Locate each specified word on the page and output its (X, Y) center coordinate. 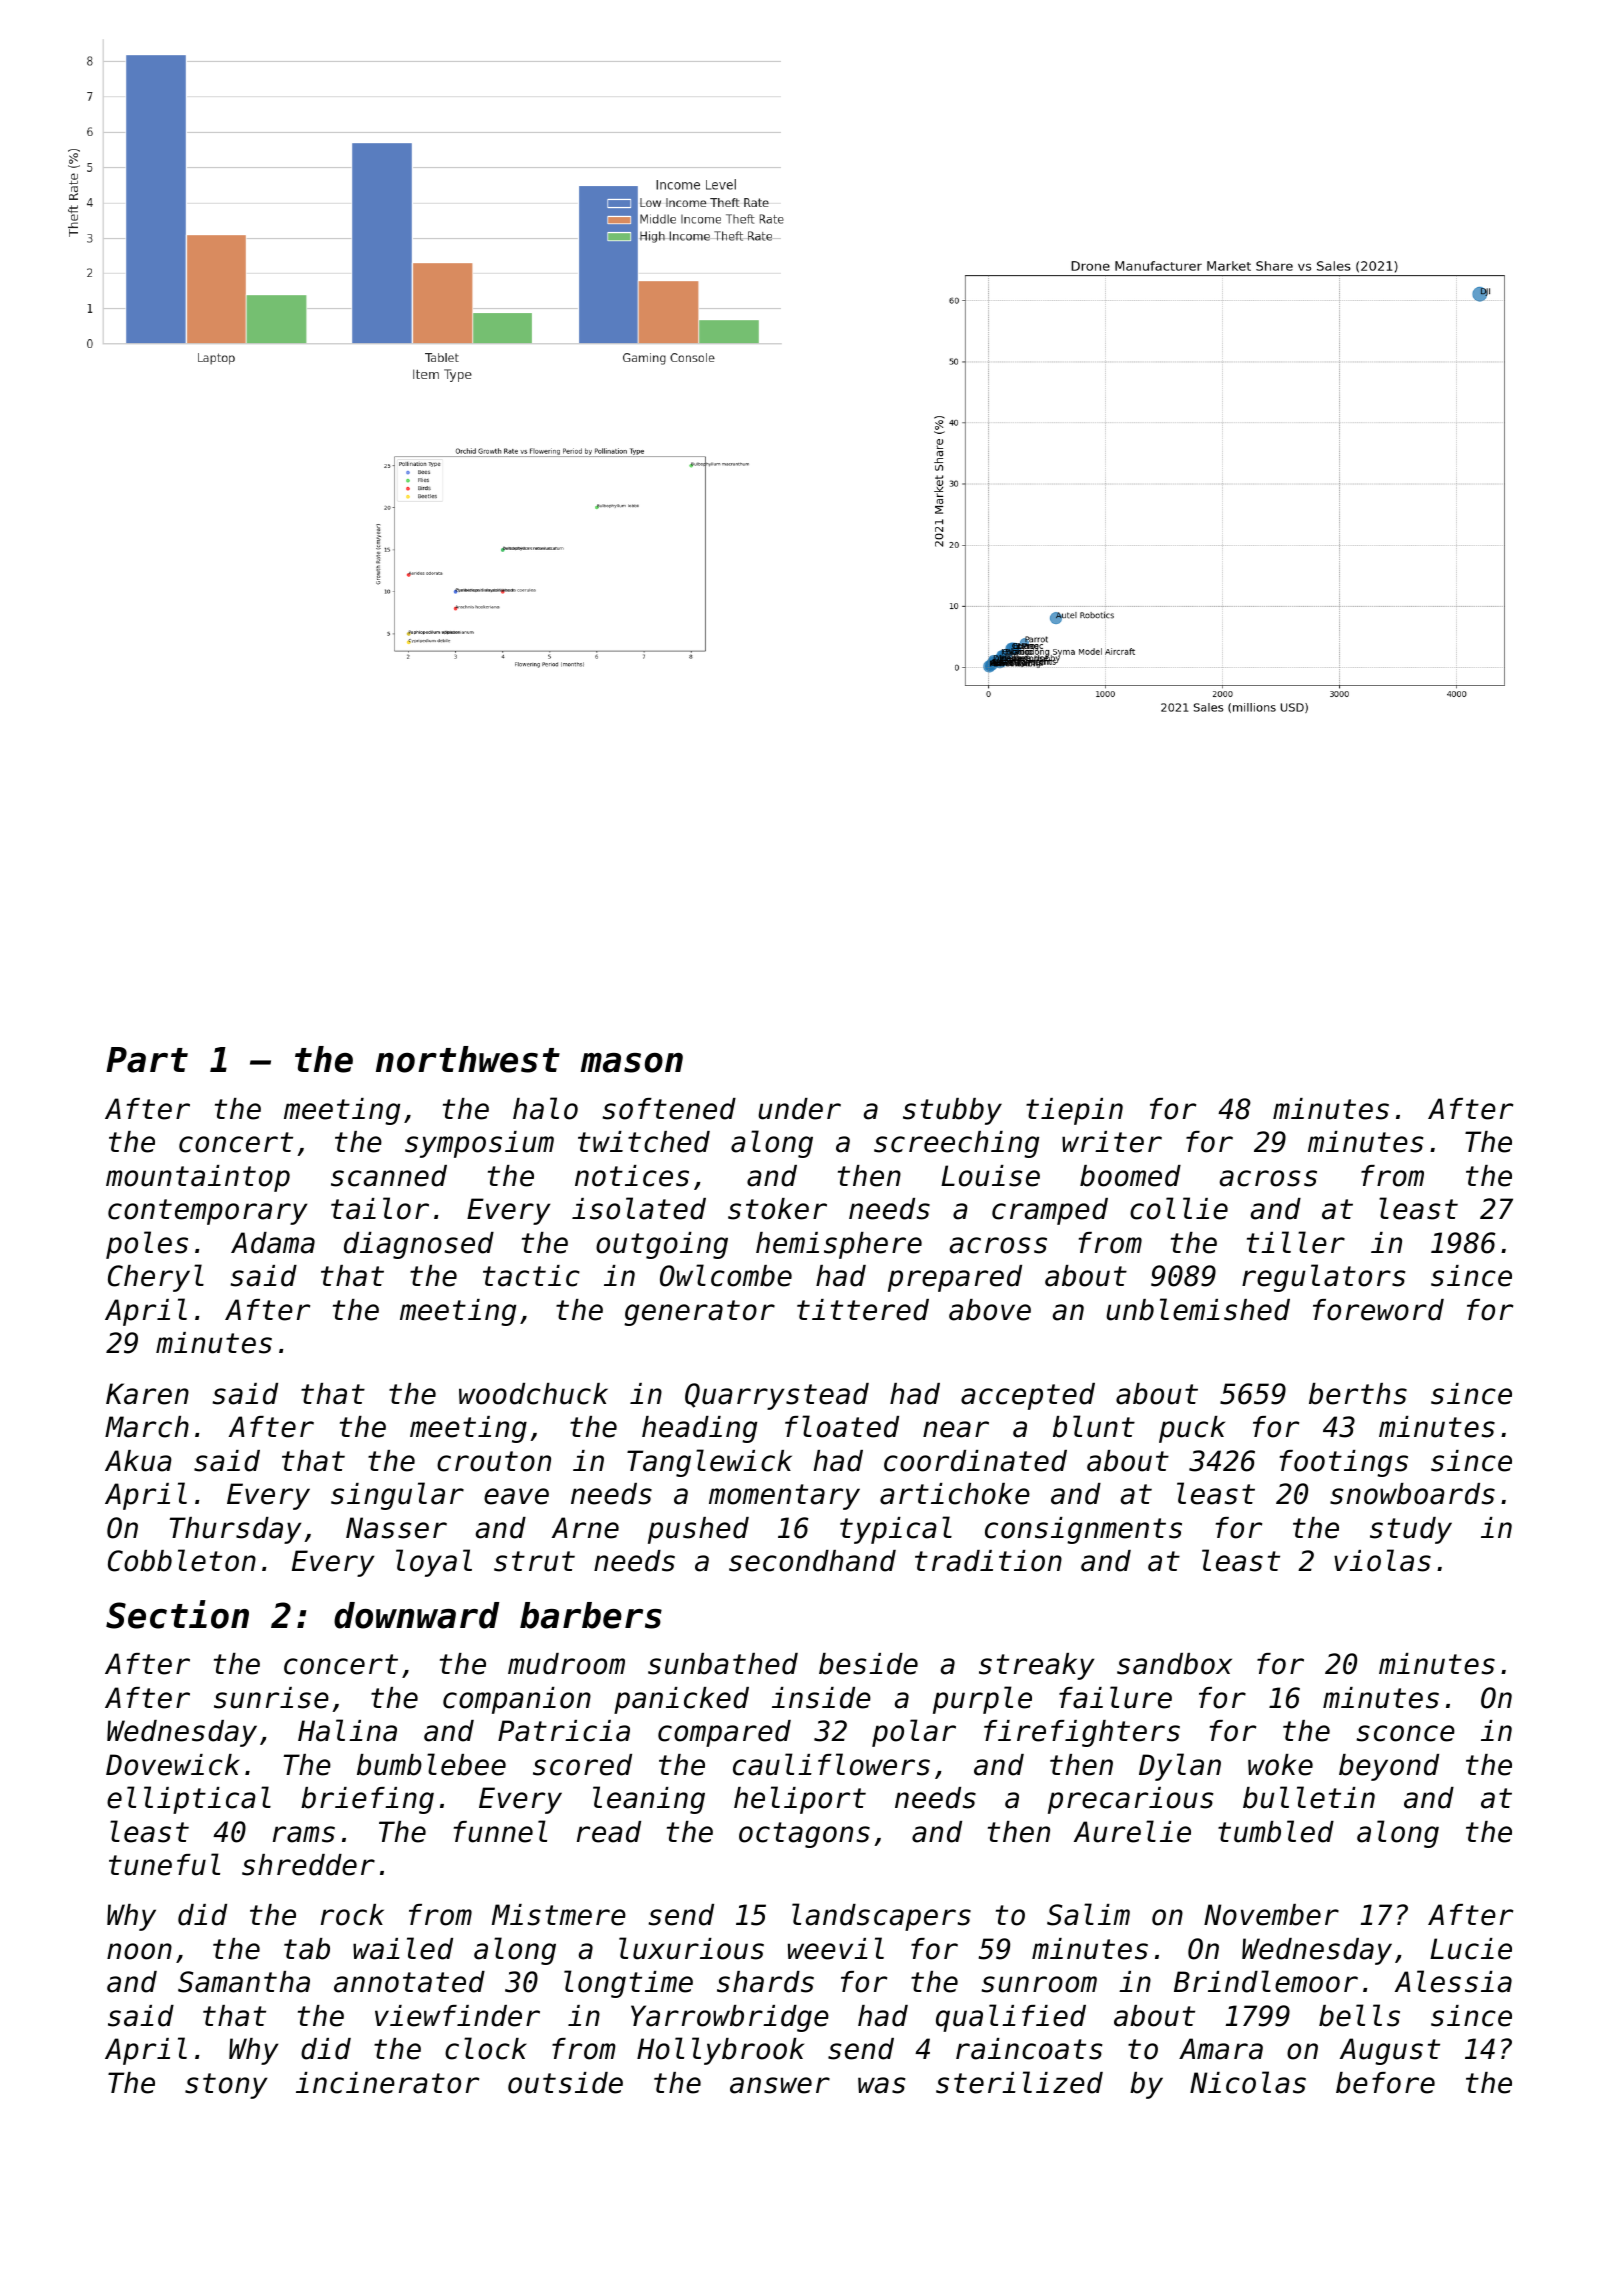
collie (1179, 1208)
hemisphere (839, 1245)
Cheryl (156, 1278)
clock (486, 2048)
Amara (1221, 2049)
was (882, 2085)
